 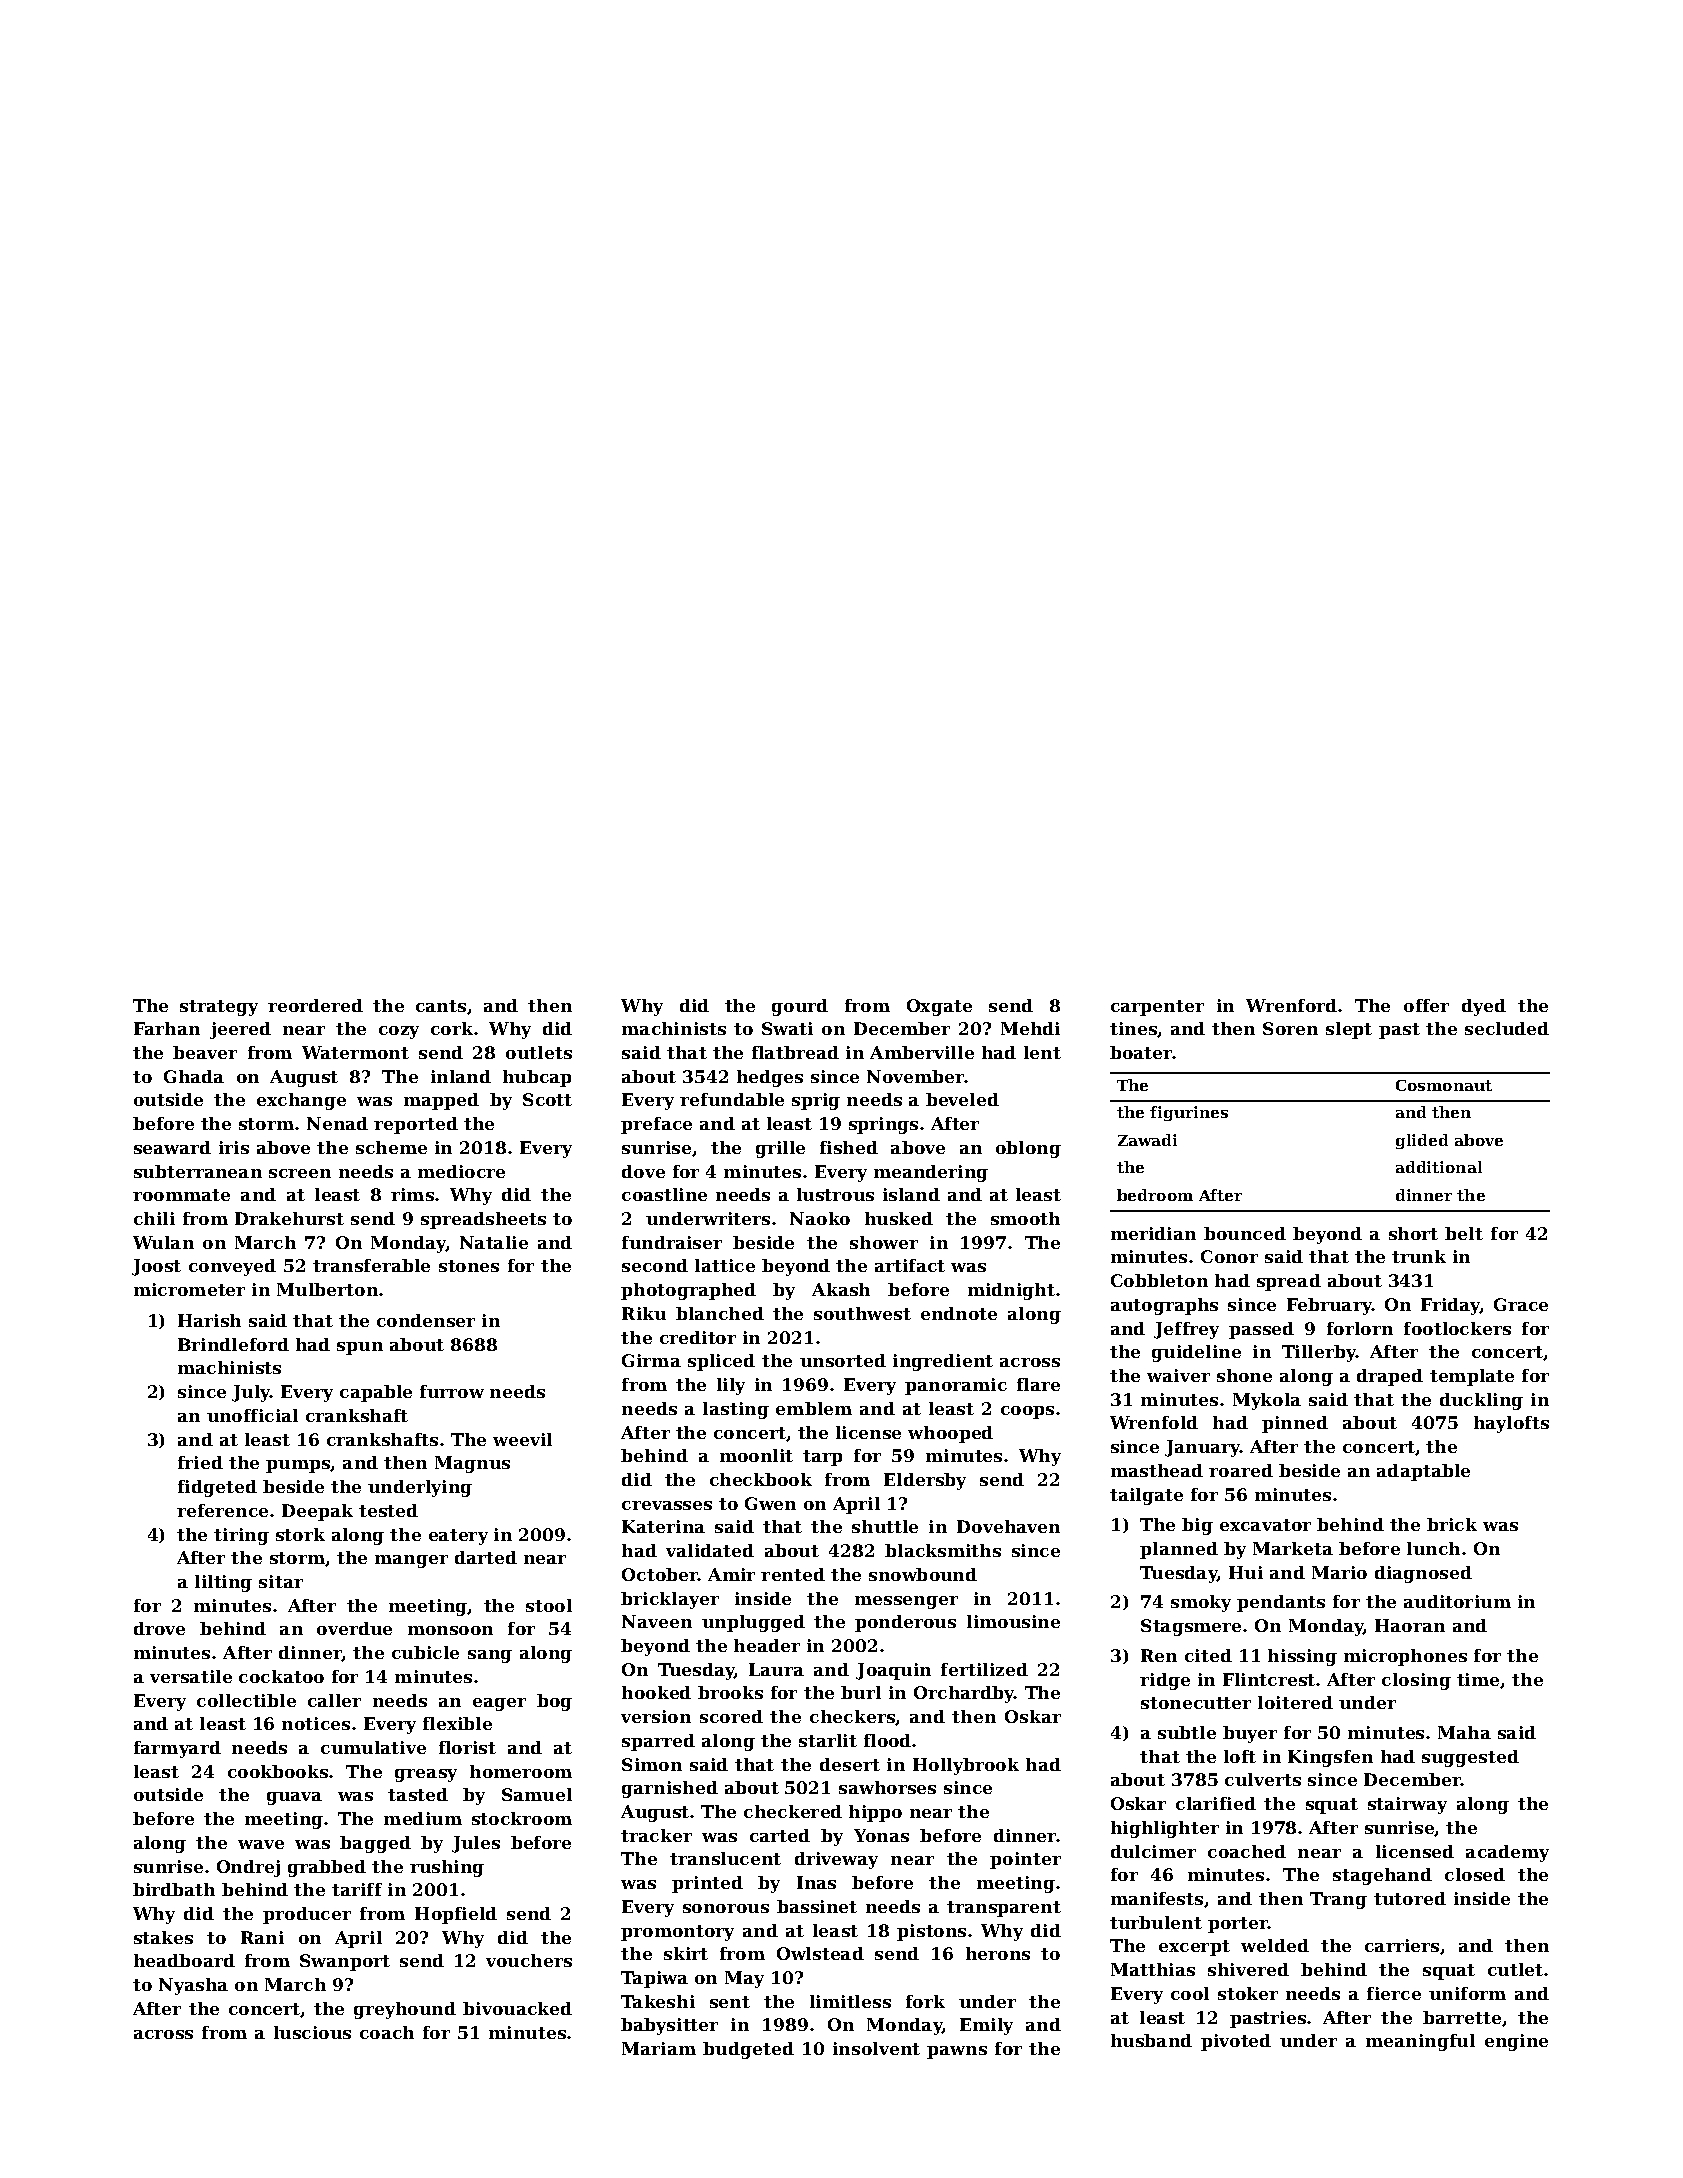 I want to click on shivered, so click(x=1248, y=1969).
